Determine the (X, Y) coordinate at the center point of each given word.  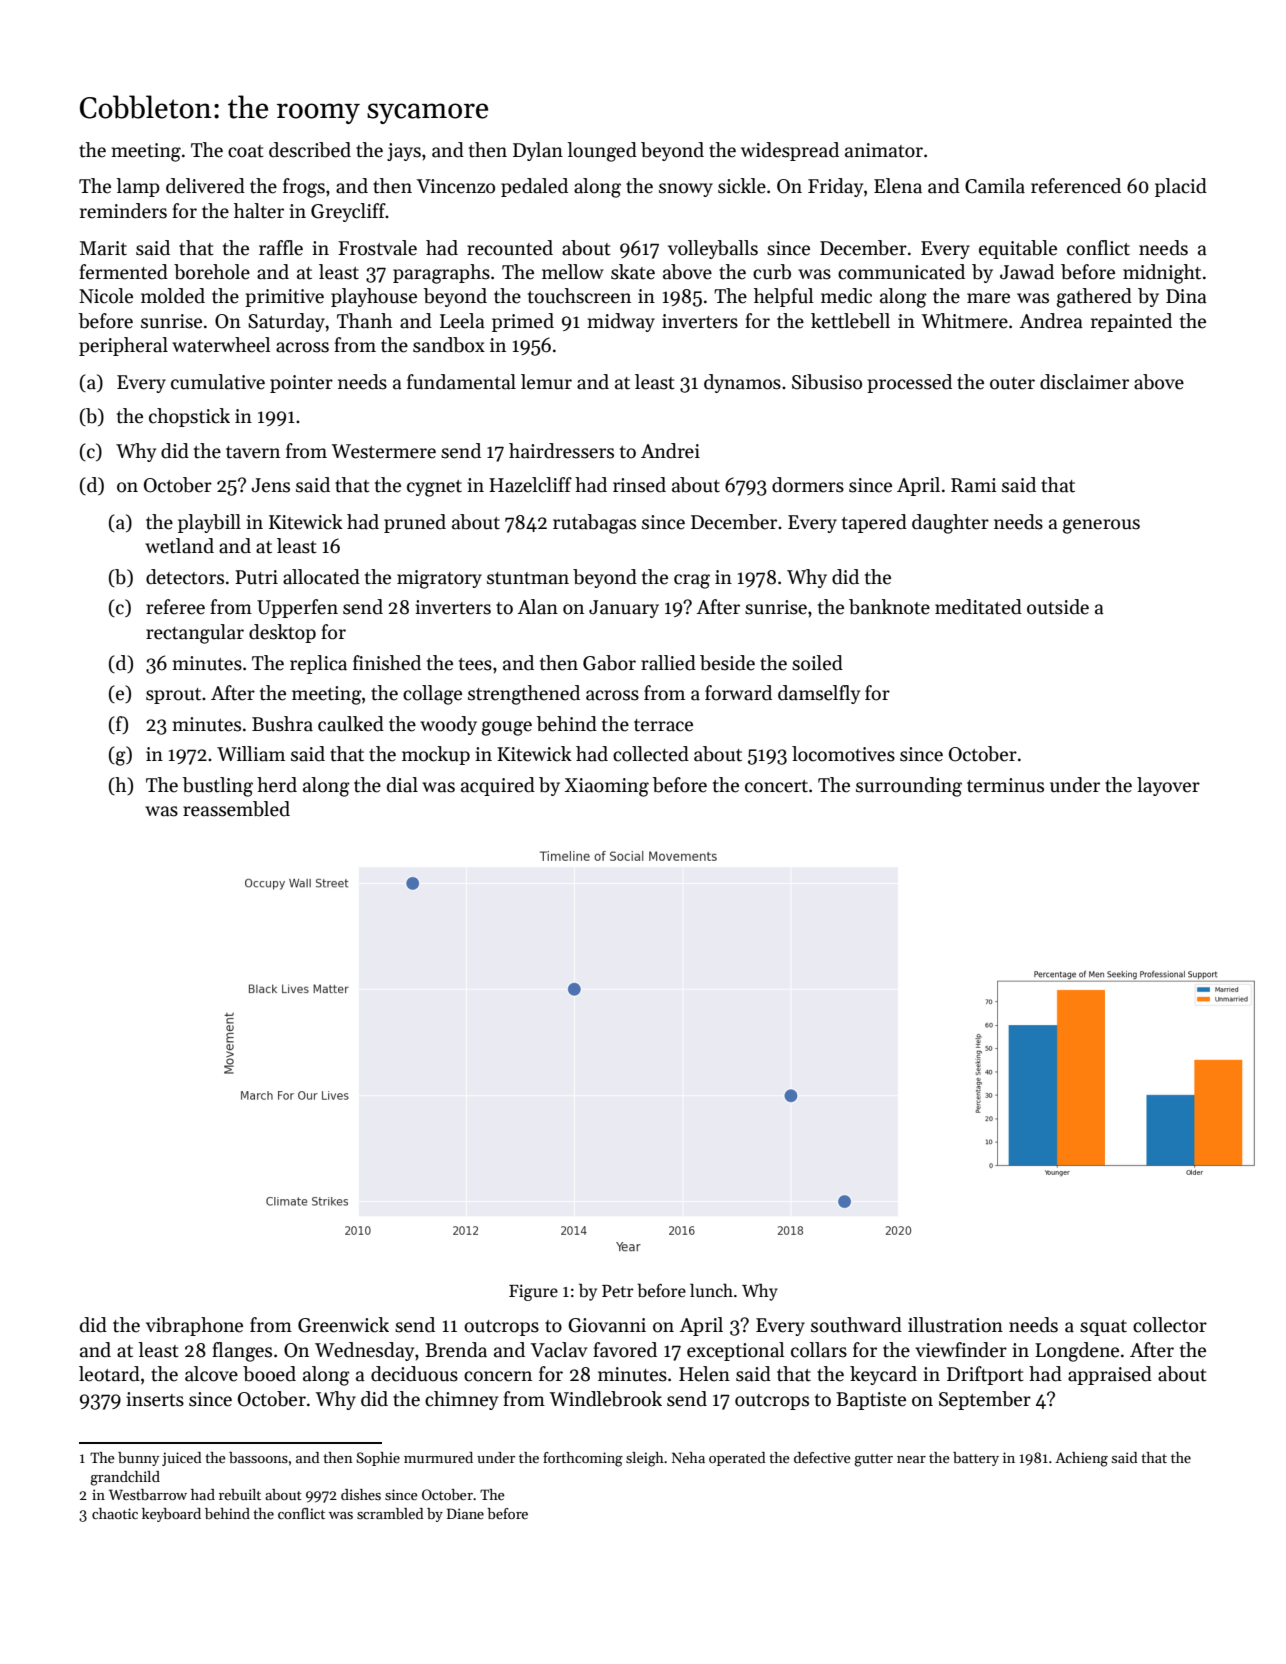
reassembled (236, 809)
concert (776, 786)
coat (246, 151)
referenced (1076, 186)
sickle (742, 186)
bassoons (258, 1457)
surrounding (909, 787)
